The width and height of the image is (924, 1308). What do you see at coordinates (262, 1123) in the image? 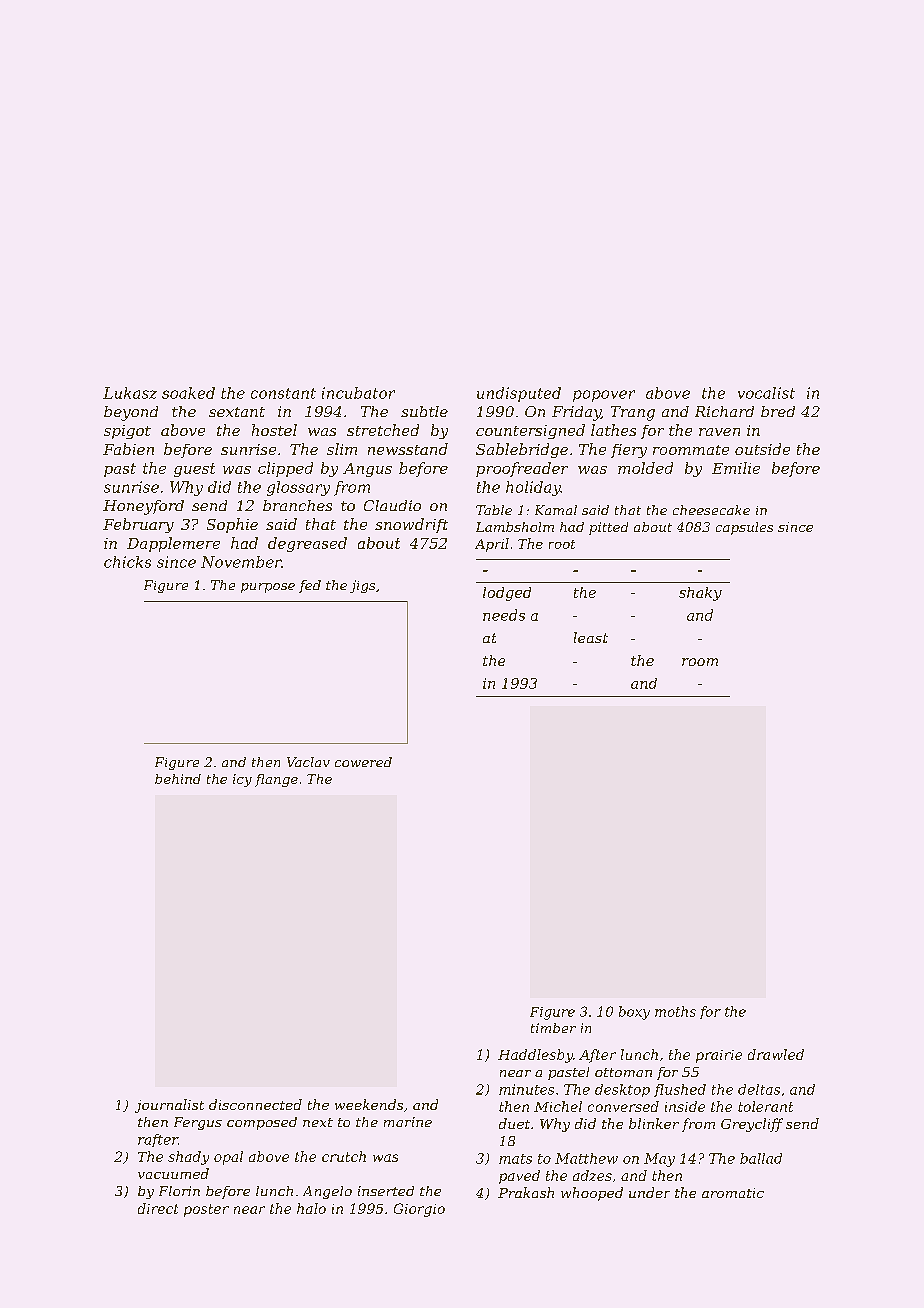
I see `composed` at bounding box center [262, 1123].
